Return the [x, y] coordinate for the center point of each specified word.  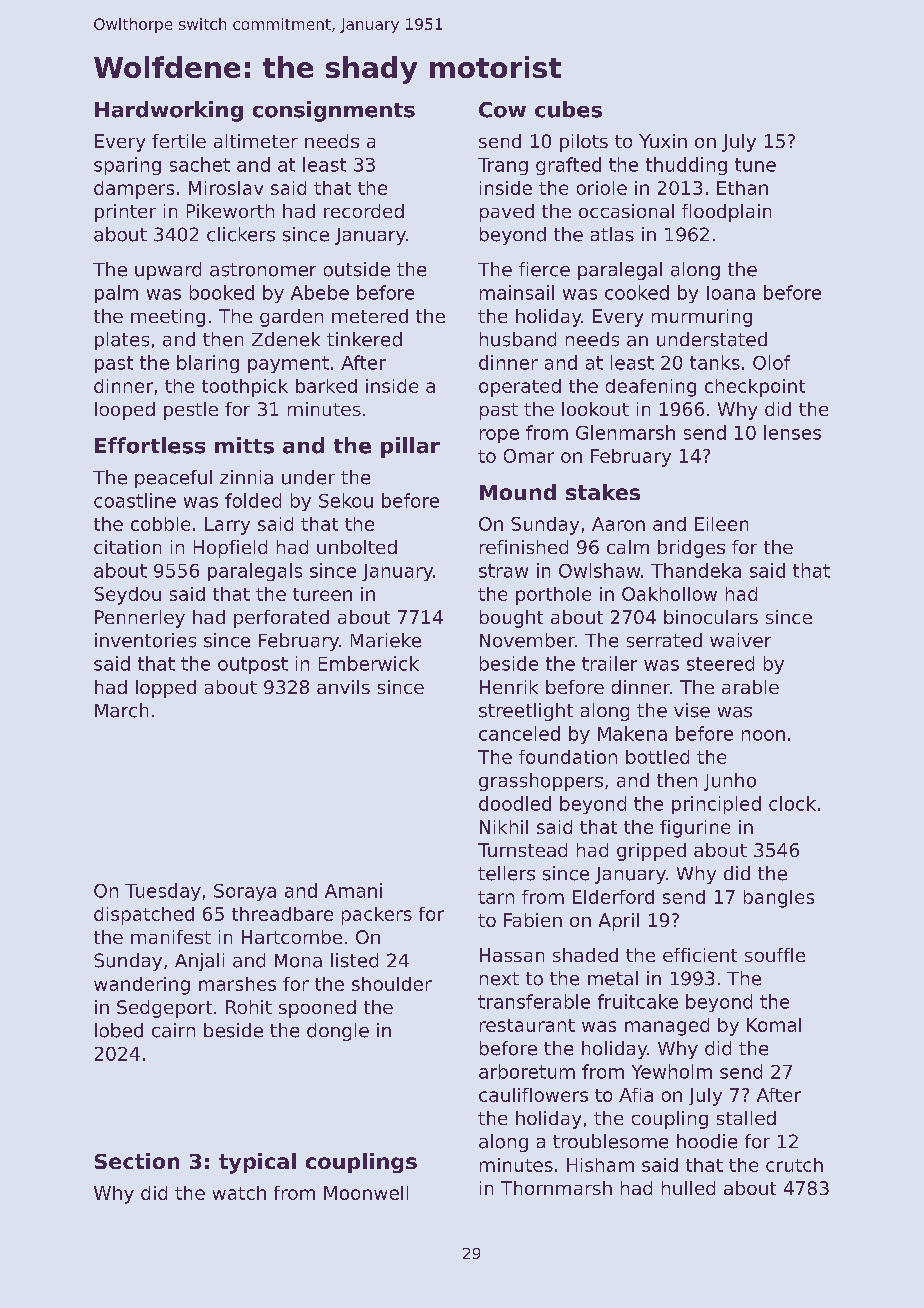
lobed [119, 1030]
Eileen [721, 524]
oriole [602, 188]
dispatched [144, 916]
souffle [775, 955]
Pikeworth [230, 211]
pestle [191, 411]
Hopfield [230, 549]
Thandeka [696, 570]
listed [354, 960]
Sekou [346, 500]
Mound [518, 492]
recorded [364, 211]
